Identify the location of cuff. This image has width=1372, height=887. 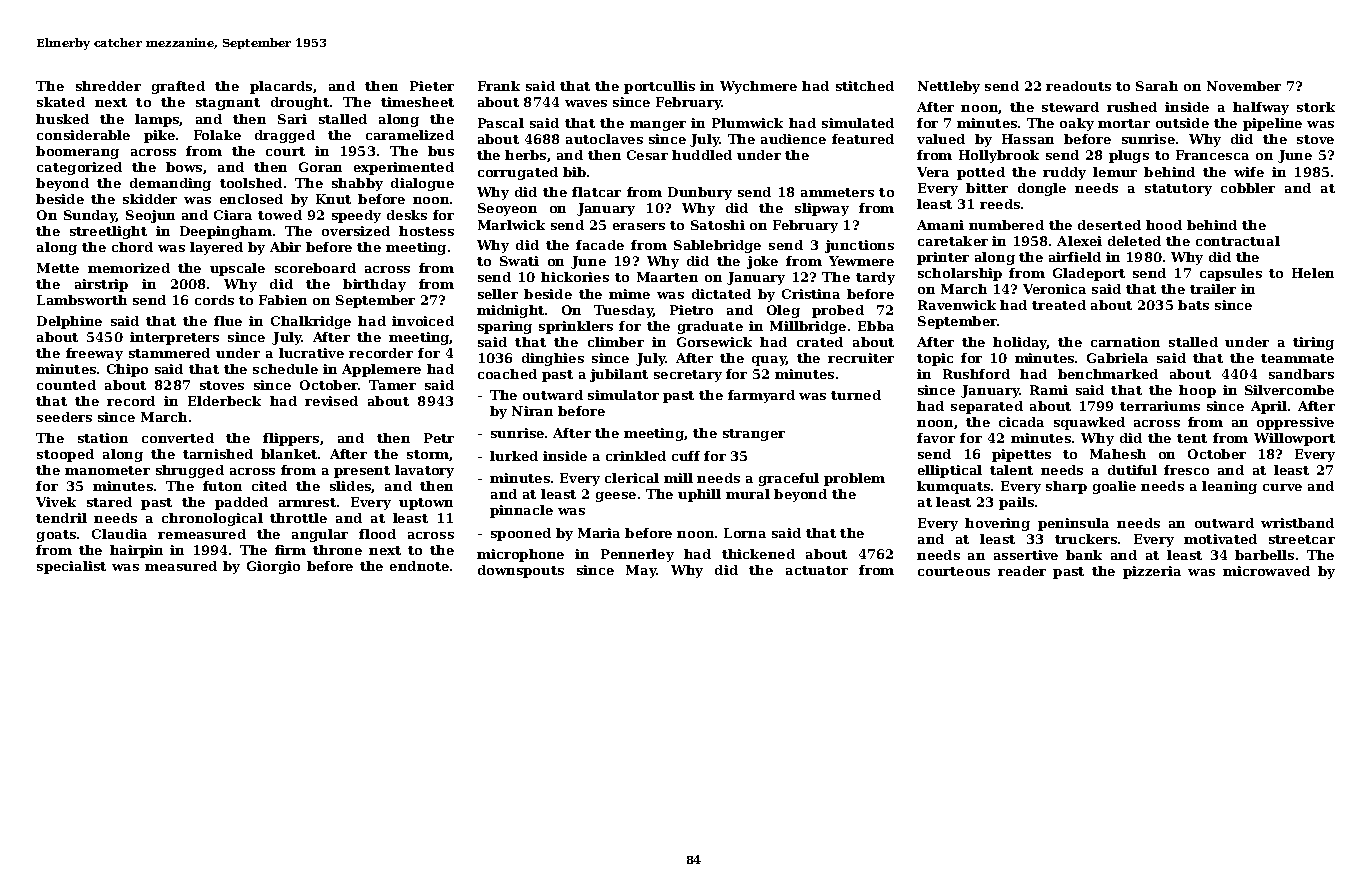
(686, 456).
